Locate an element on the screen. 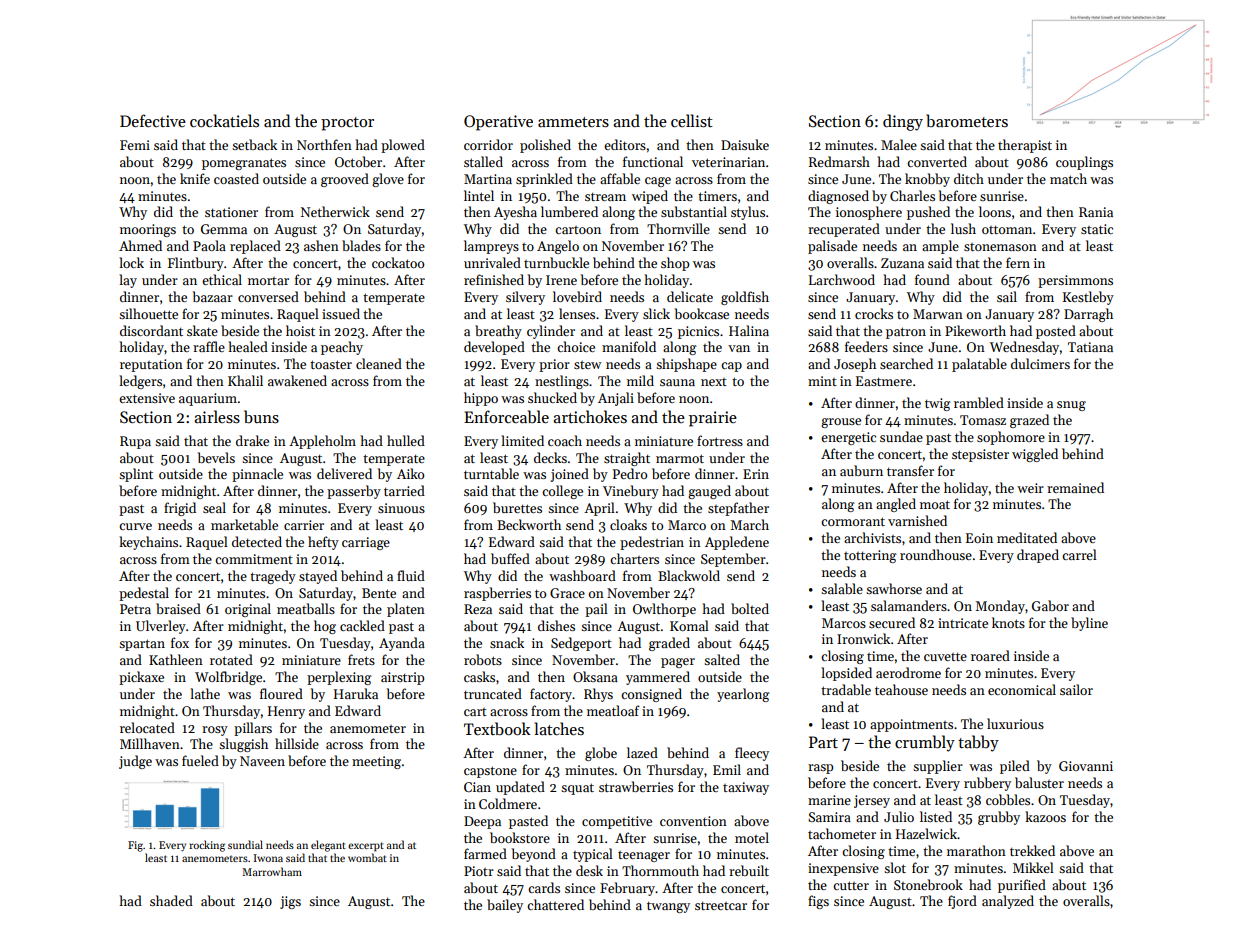 The width and height of the screenshot is (1233, 952). persimmons is located at coordinates (1075, 281).
